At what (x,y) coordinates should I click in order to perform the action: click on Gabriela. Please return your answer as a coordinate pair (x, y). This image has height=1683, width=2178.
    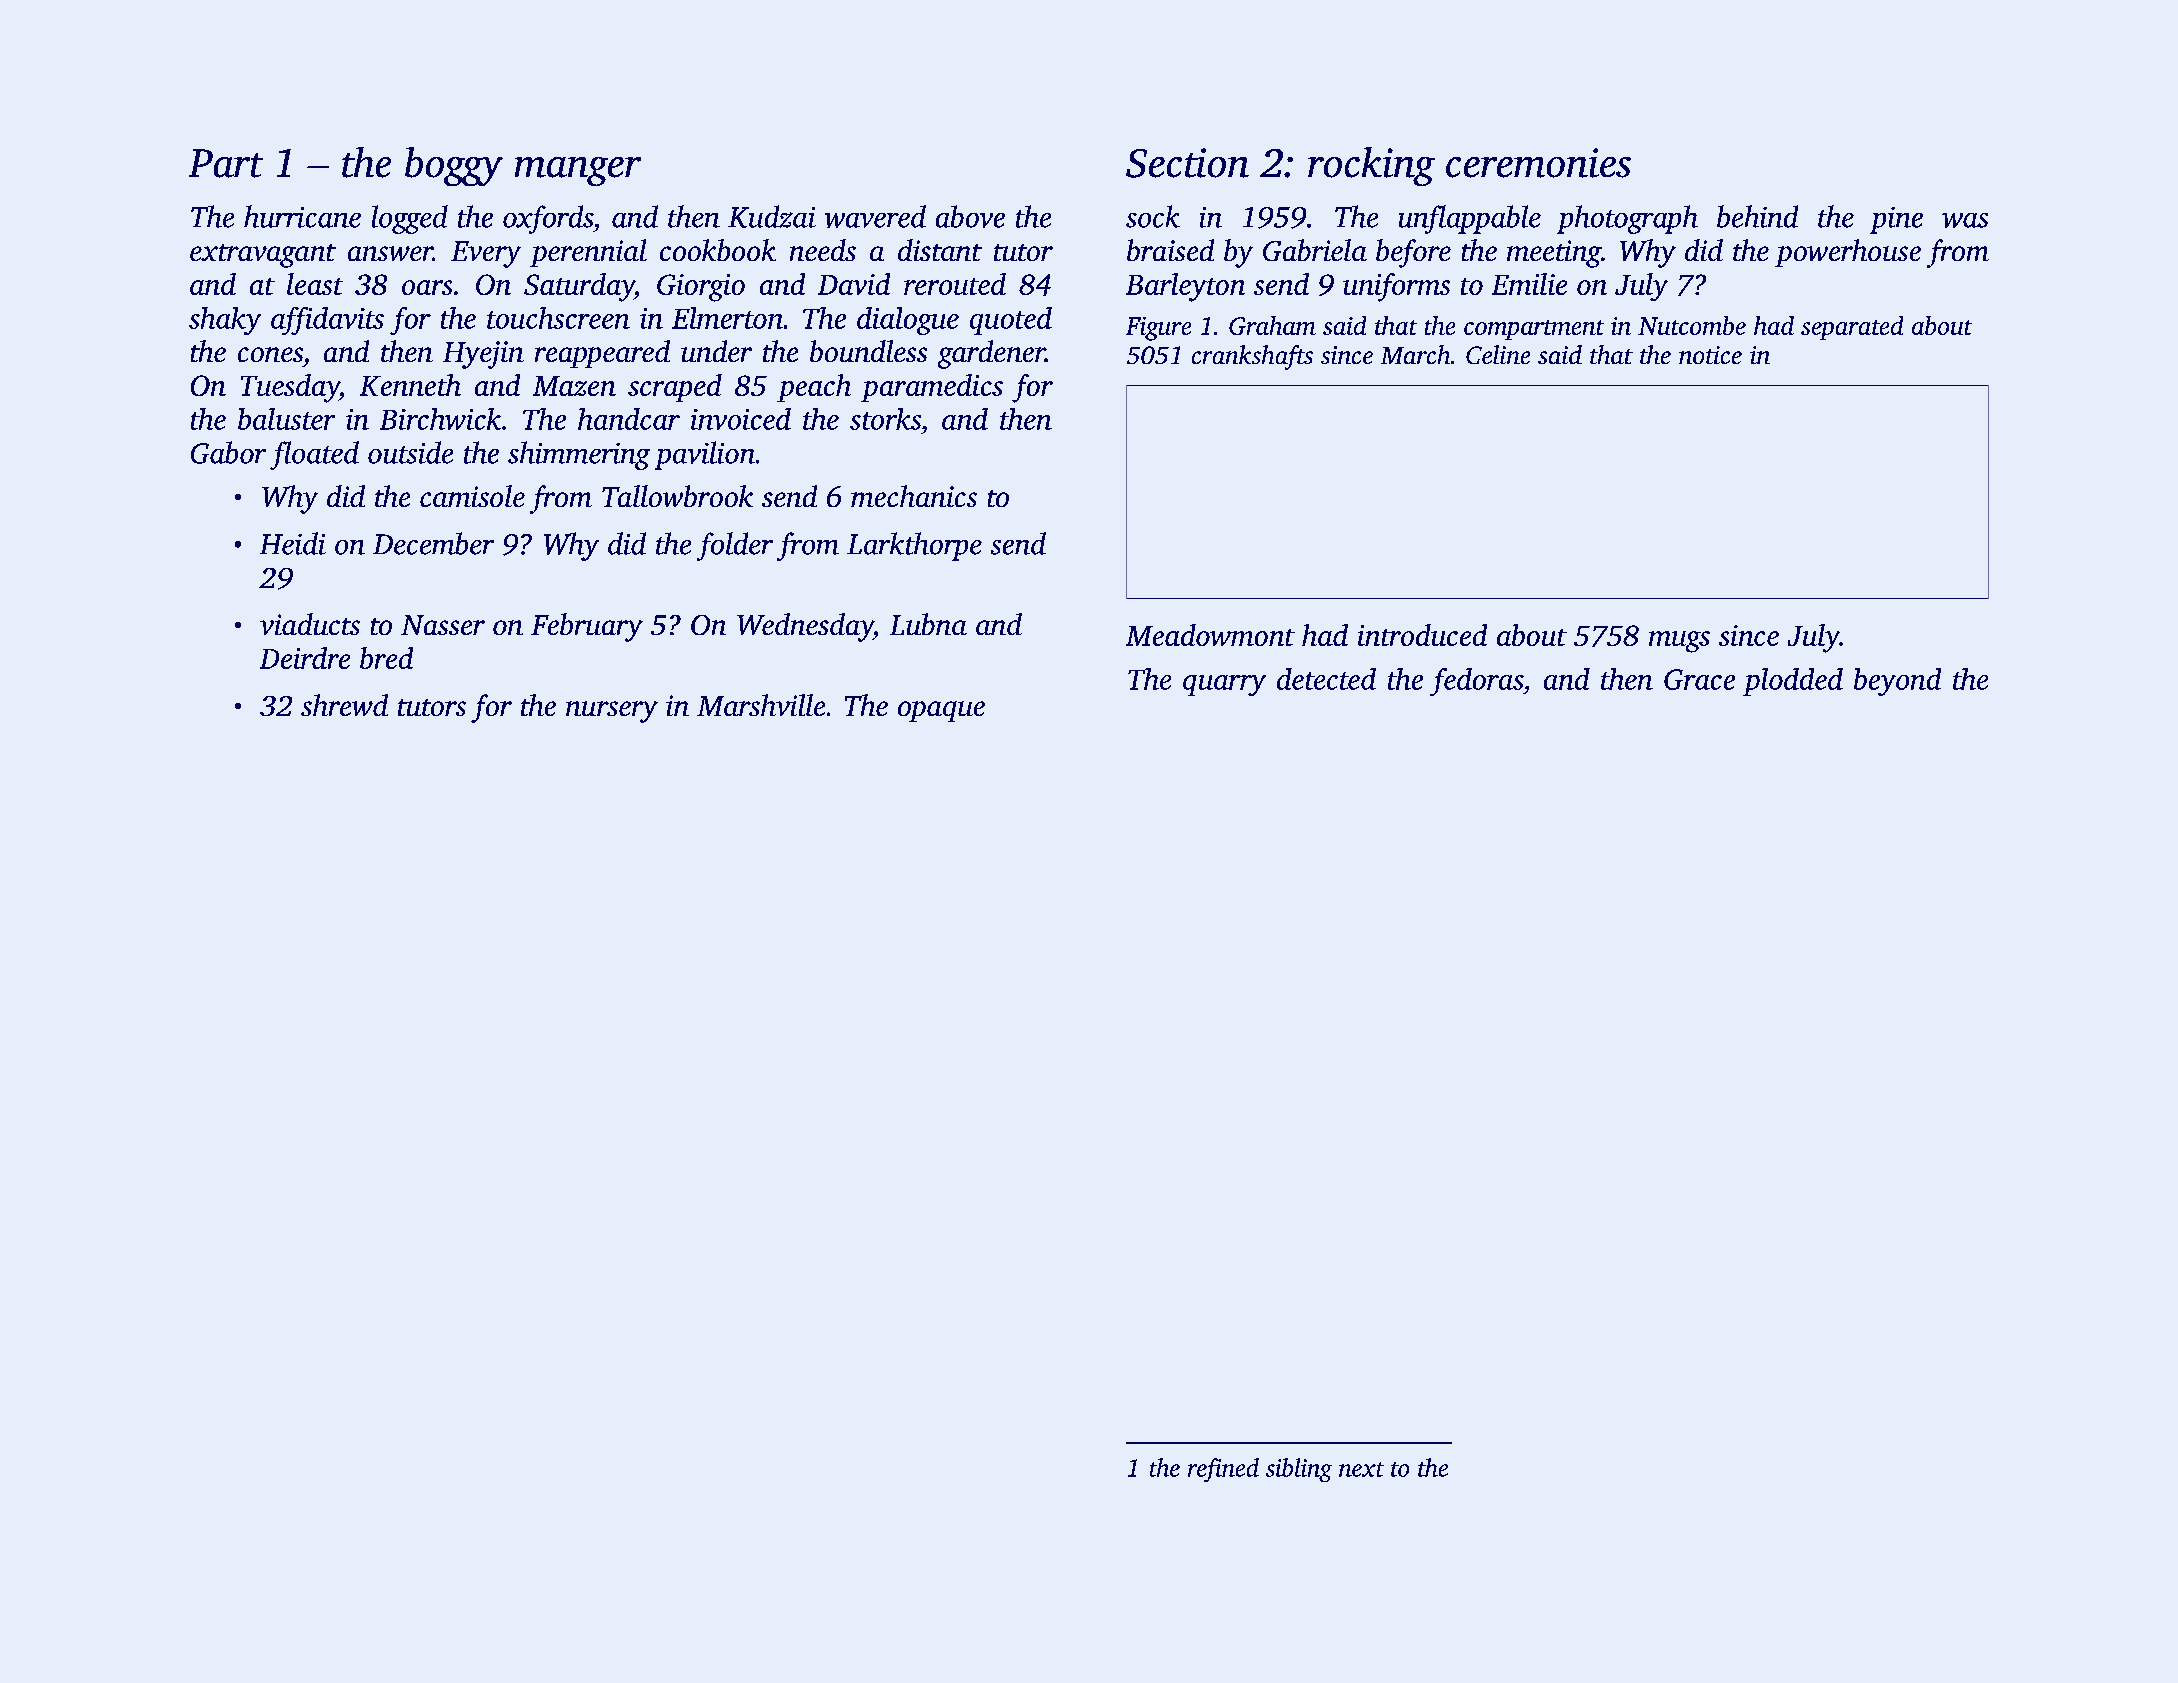
    Looking at the image, I should click on (1315, 250).
